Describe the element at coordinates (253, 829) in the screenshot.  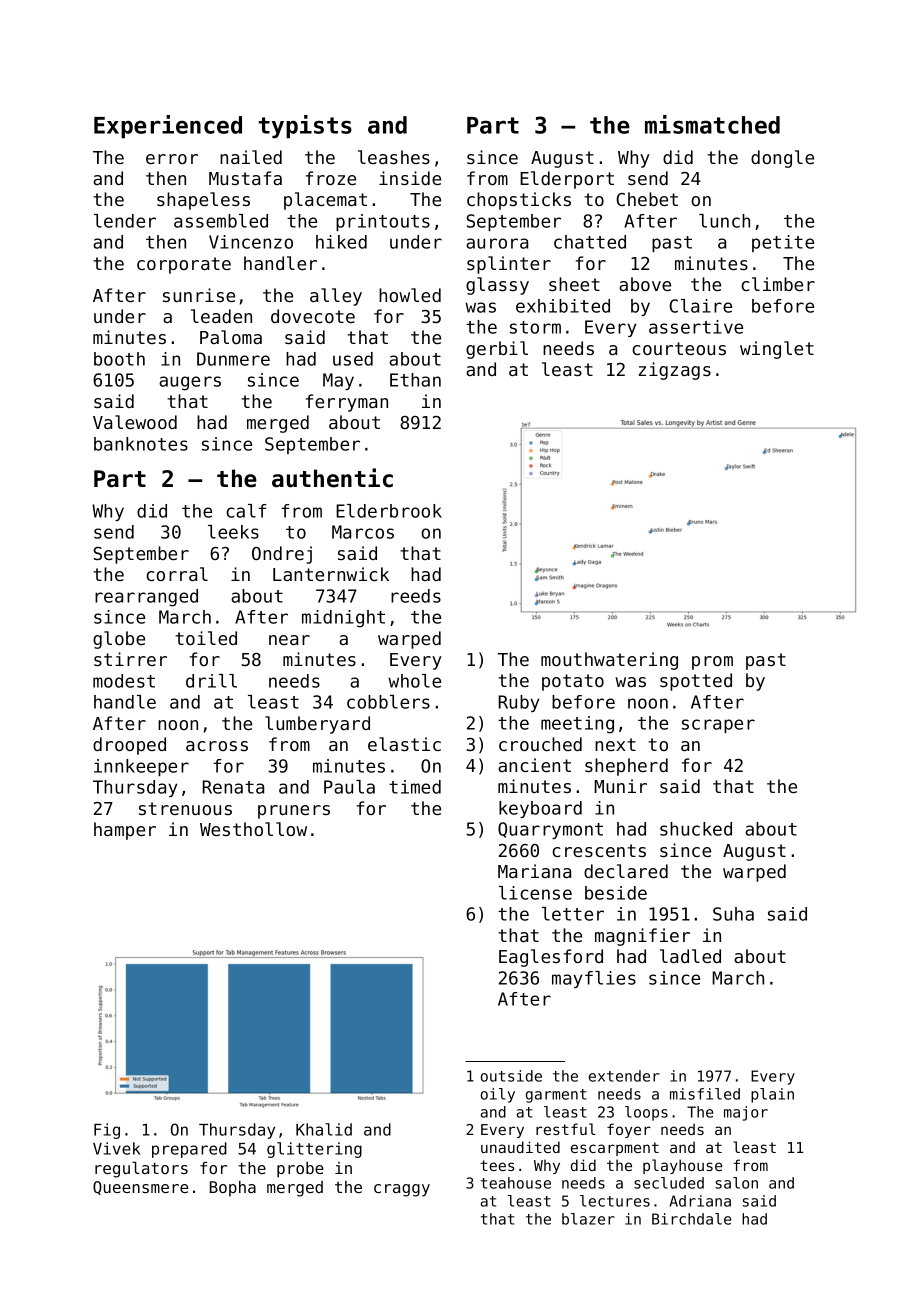
I see `Westhollow` at that location.
